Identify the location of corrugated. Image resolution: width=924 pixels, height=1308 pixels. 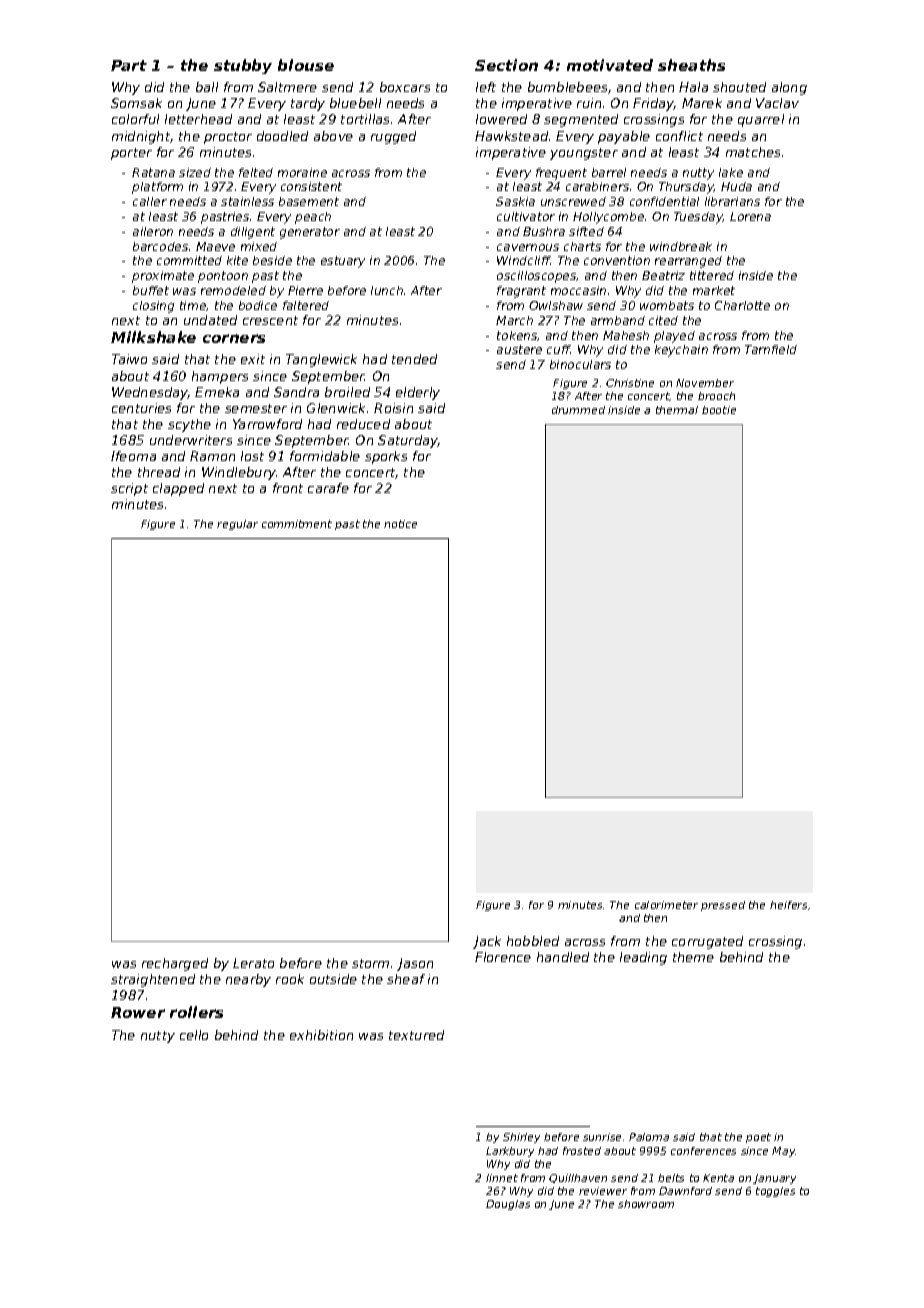
(707, 942).
